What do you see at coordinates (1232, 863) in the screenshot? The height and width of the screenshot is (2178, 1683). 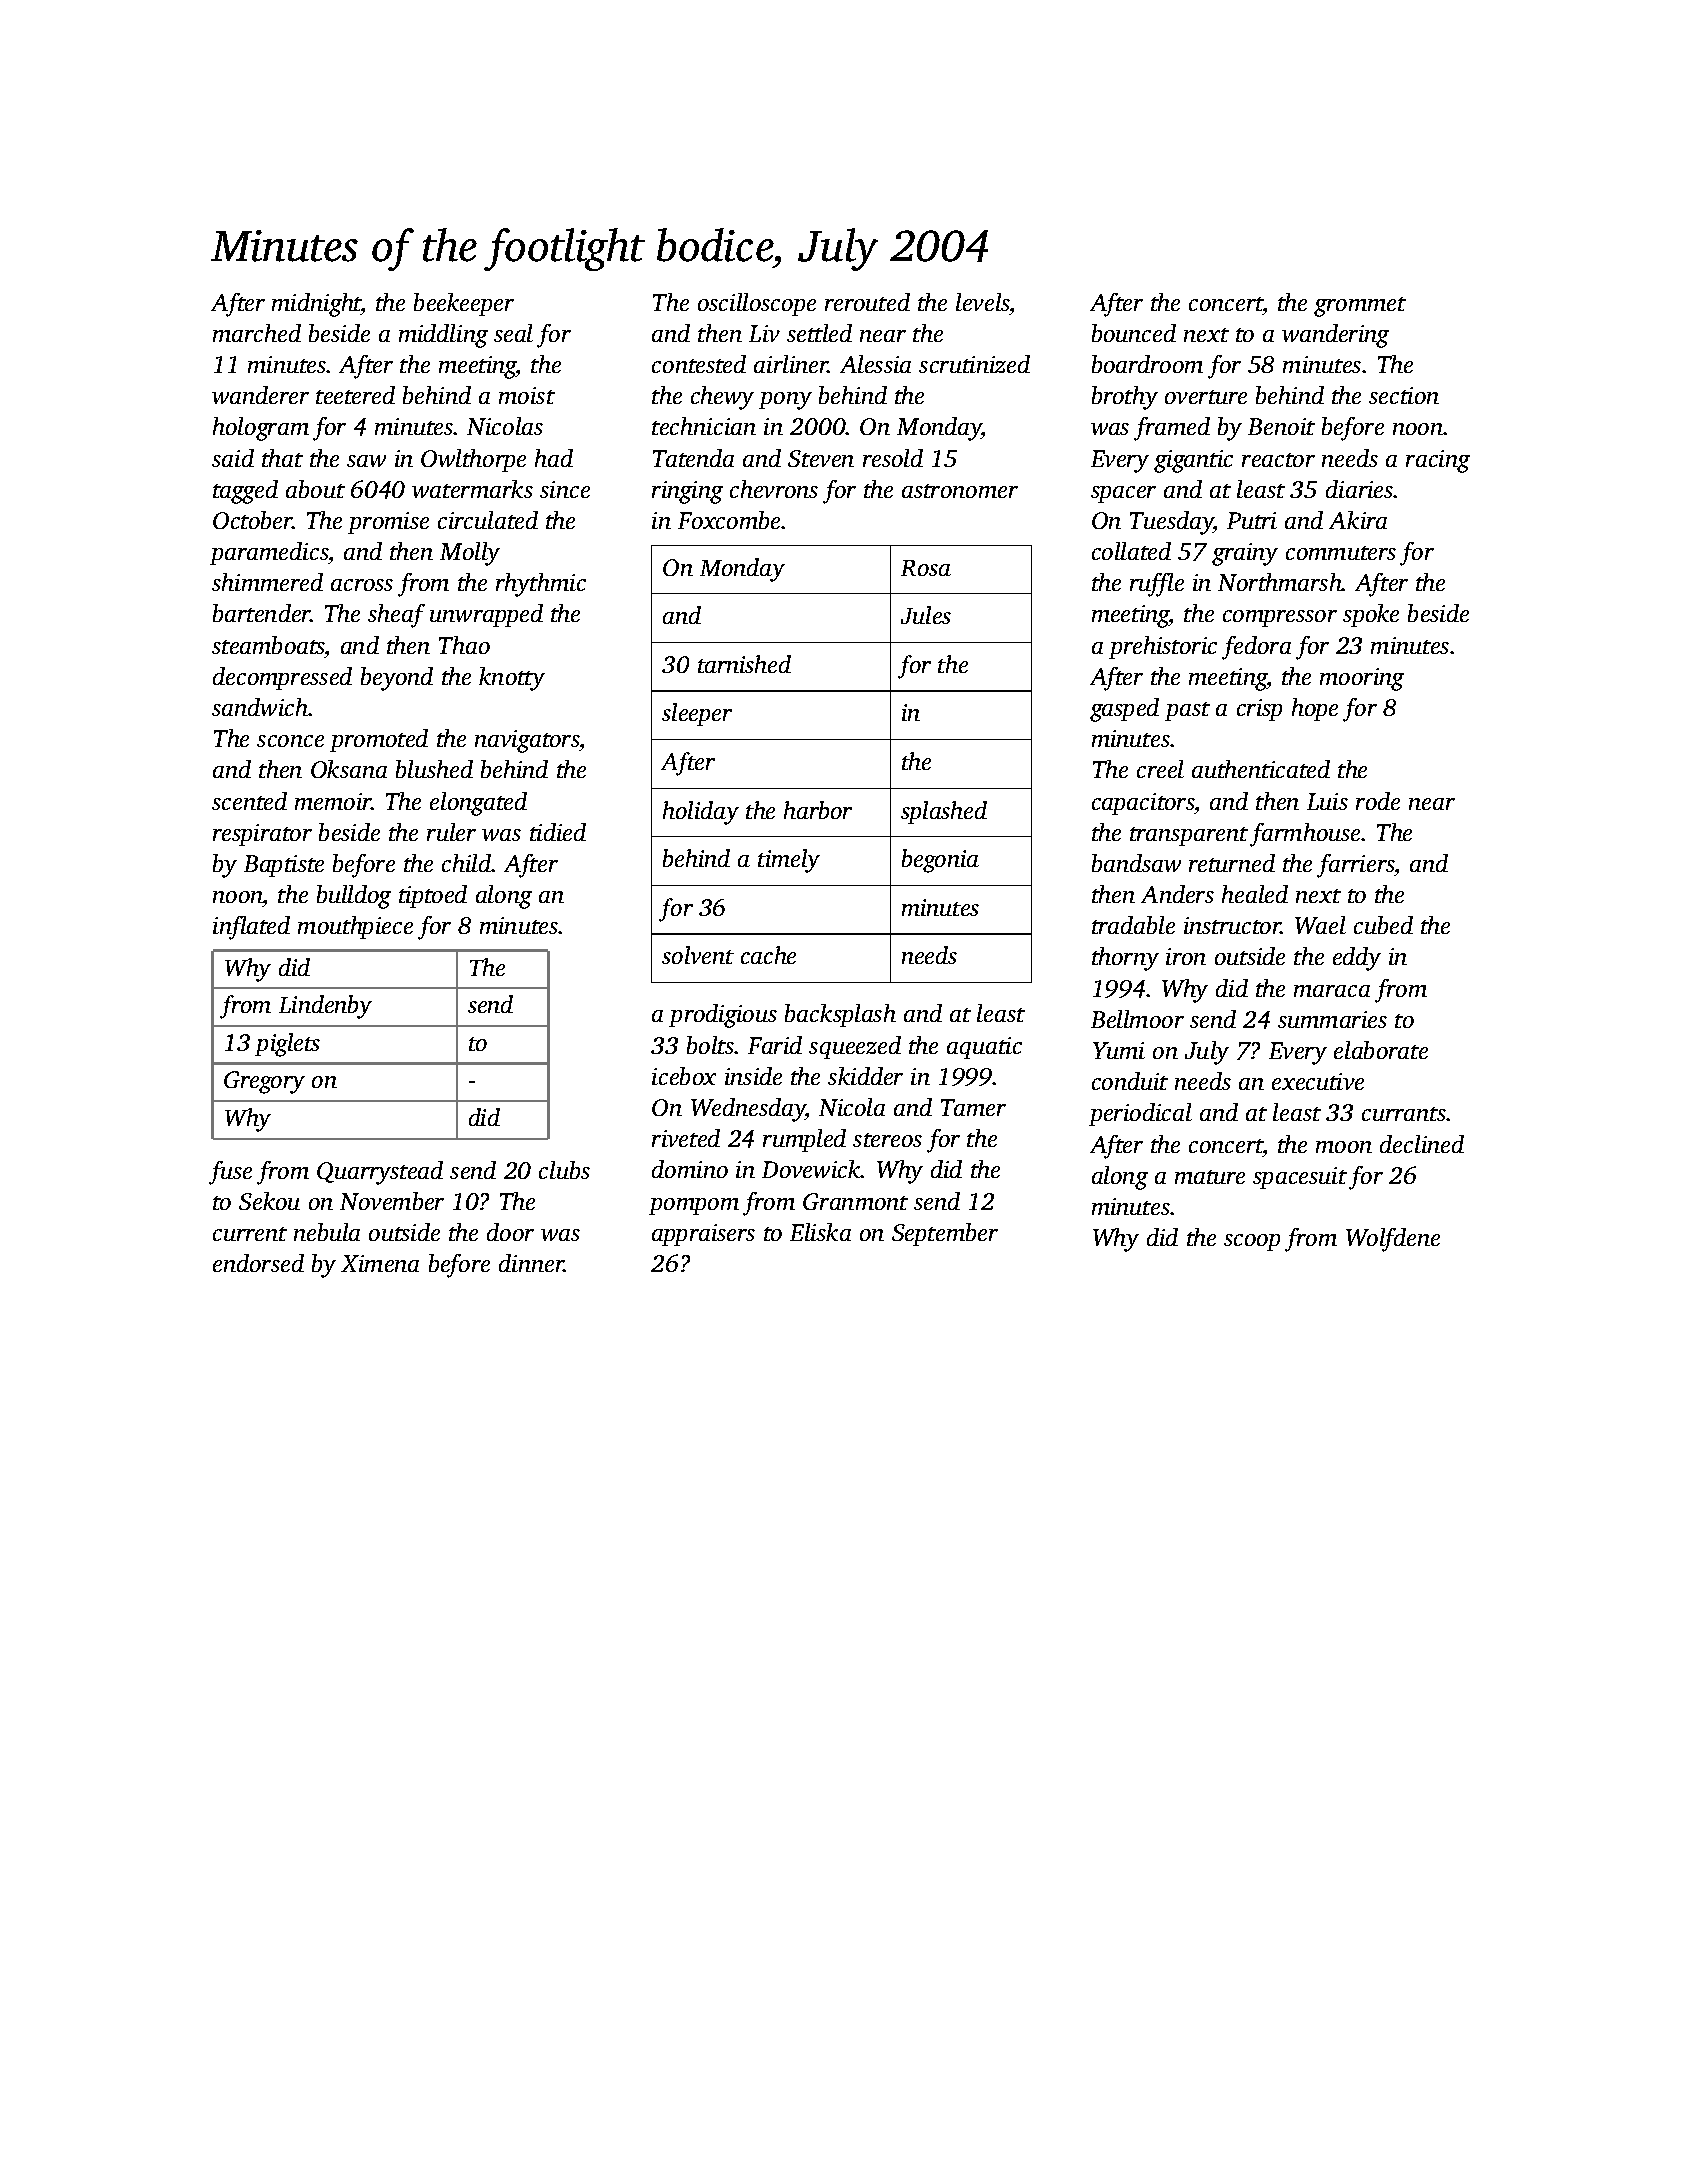 I see `returned` at bounding box center [1232, 863].
